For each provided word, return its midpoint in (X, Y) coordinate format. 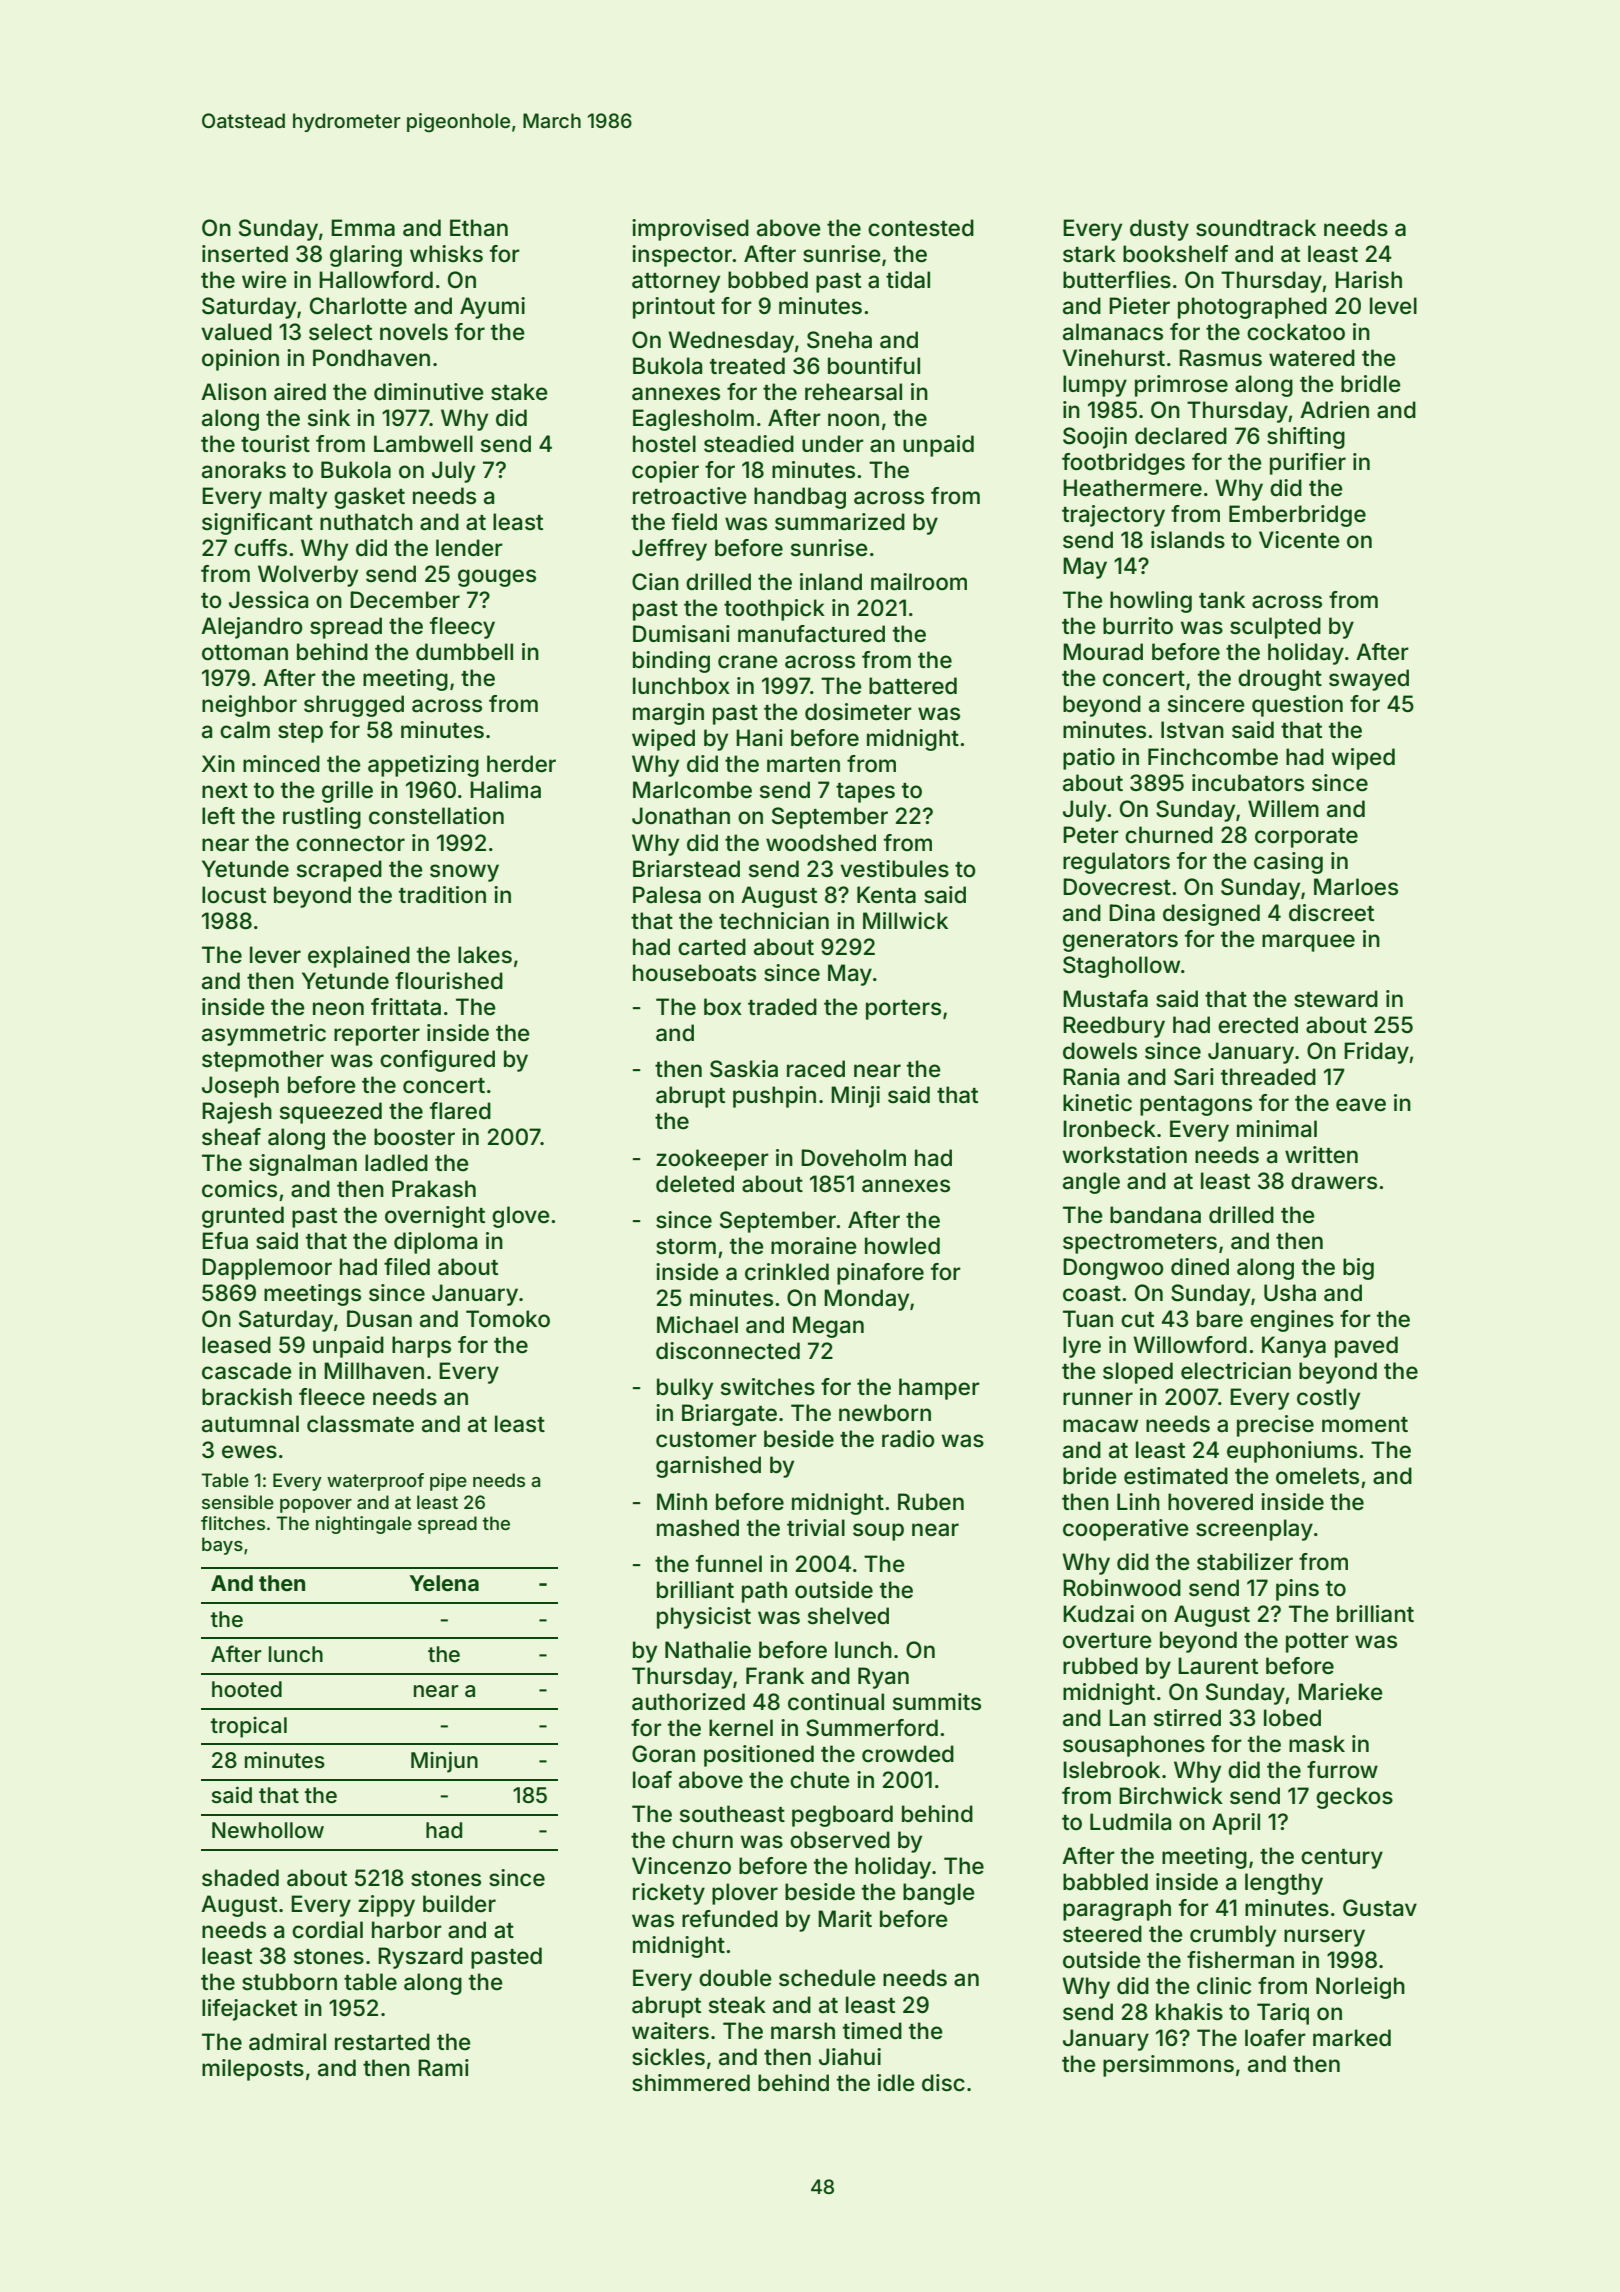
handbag (800, 498)
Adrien (1334, 409)
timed (872, 2031)
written (1321, 1155)
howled (902, 1246)
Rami (443, 2068)
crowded (908, 1754)
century (1342, 1859)
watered (1312, 358)
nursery (1324, 1938)
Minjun (444, 1762)
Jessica (268, 600)
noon (853, 420)
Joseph (240, 1087)
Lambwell (423, 444)
